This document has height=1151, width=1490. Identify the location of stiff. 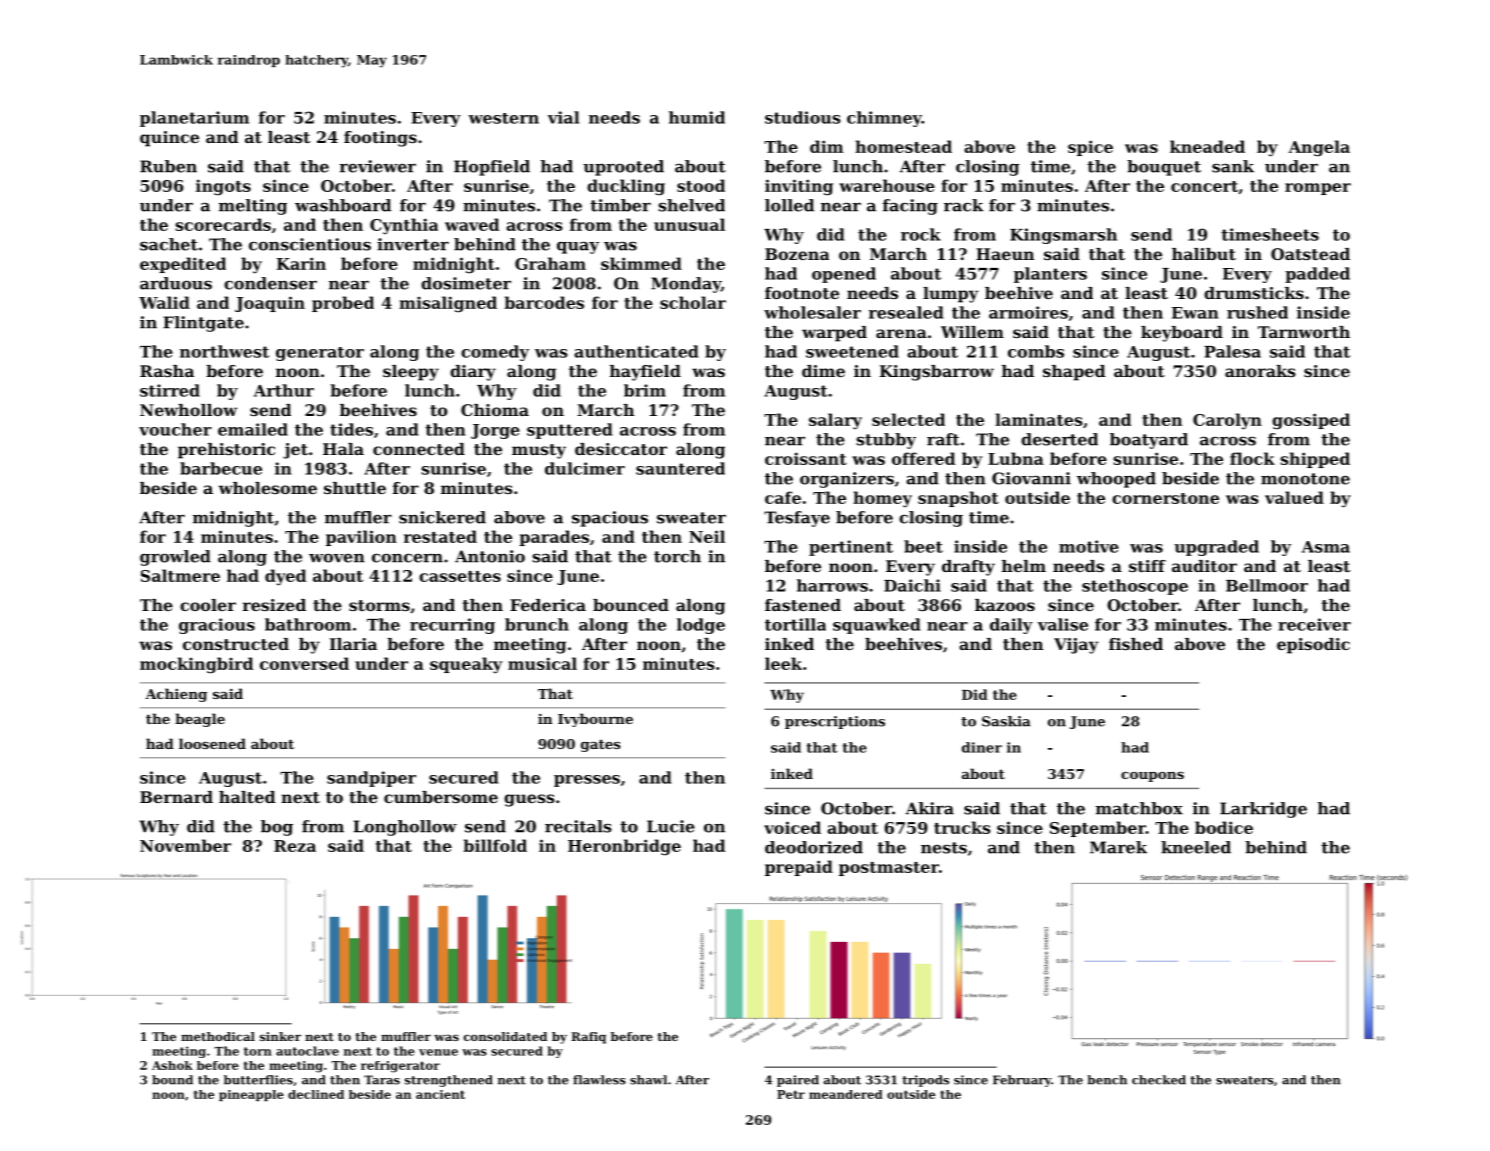
(1147, 566).
